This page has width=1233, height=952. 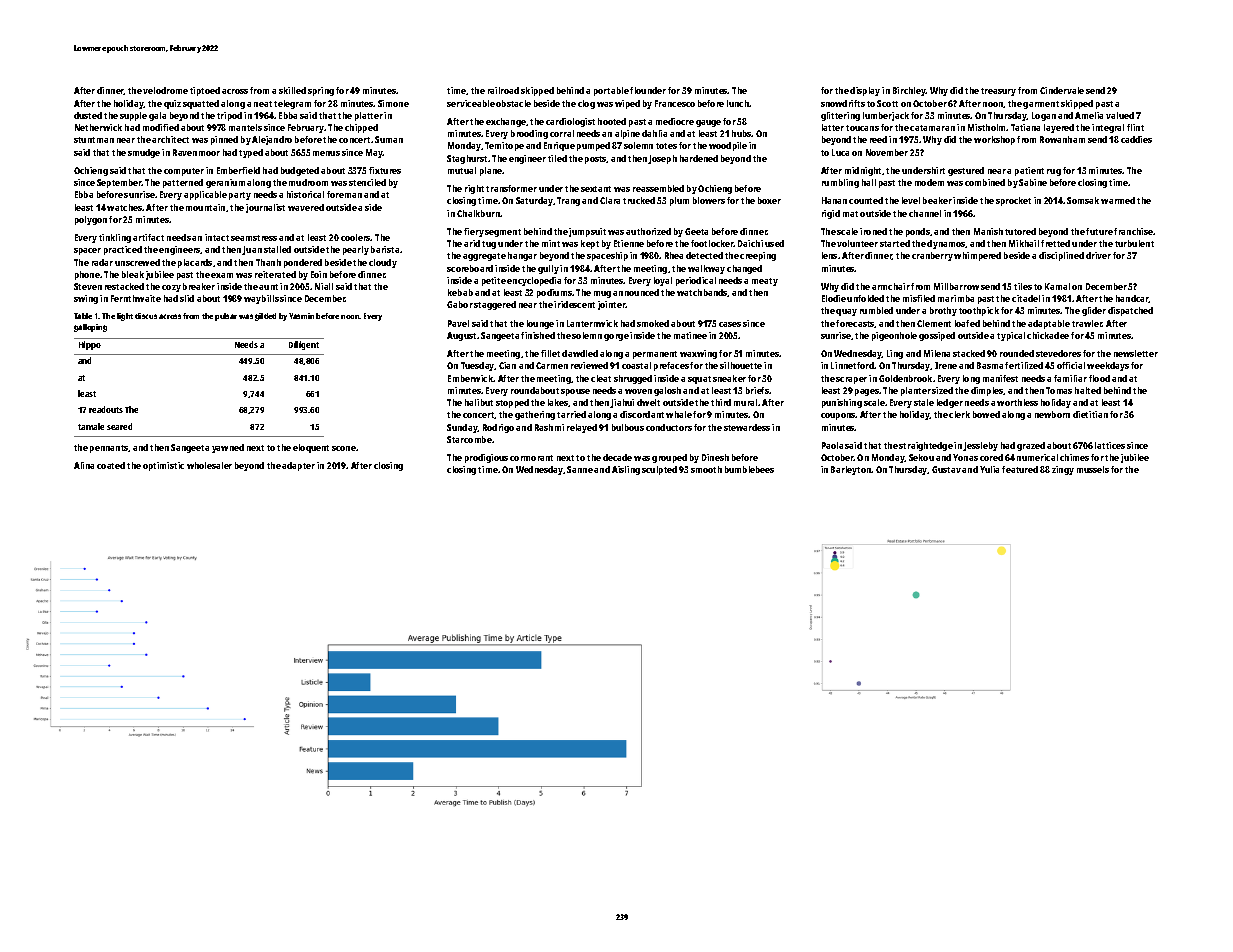 I want to click on phone, so click(x=87, y=275).
